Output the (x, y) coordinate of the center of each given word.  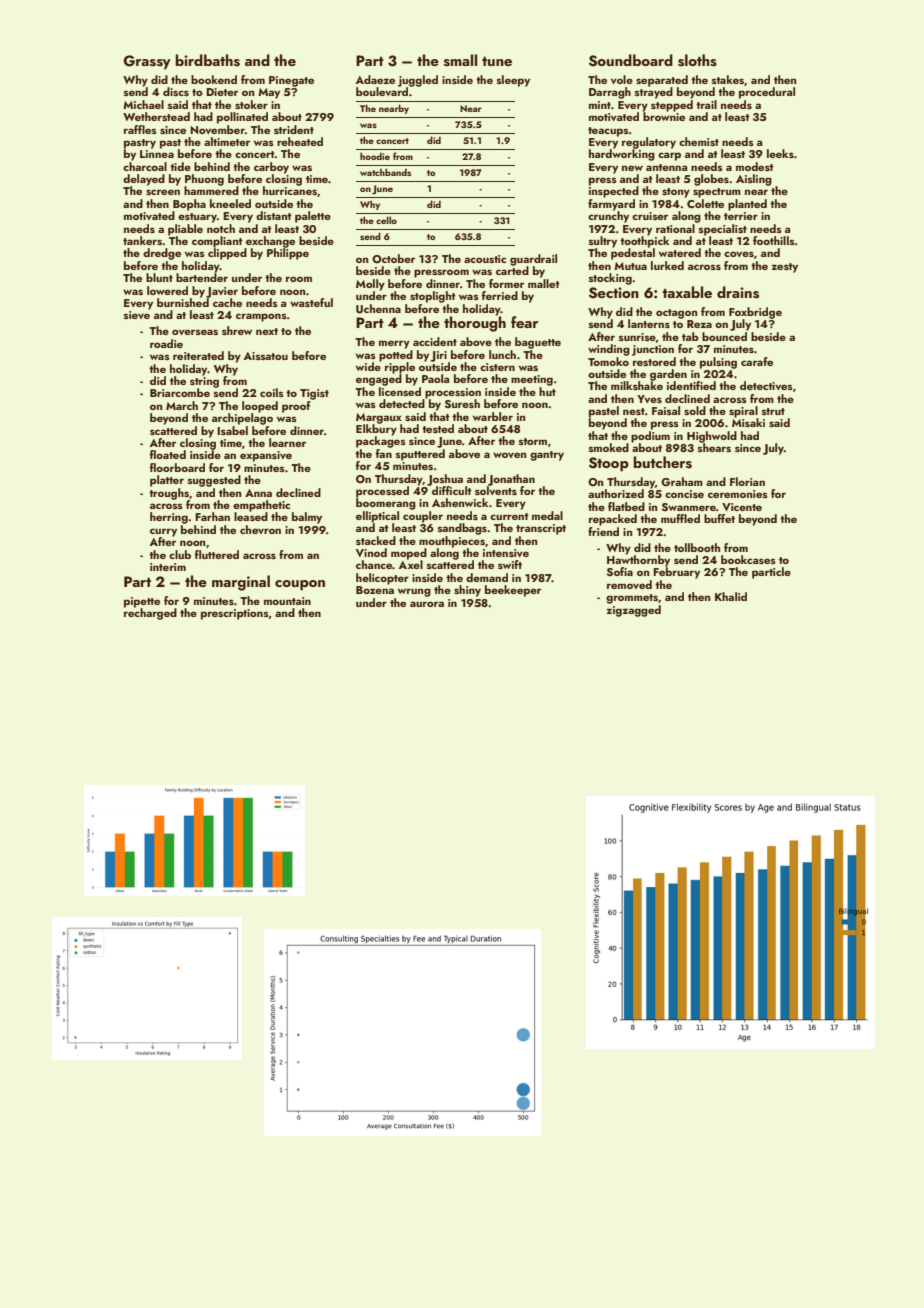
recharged (150, 614)
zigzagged (633, 611)
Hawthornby (638, 561)
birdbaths (208, 60)
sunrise (637, 337)
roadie (166, 343)
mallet (544, 283)
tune (497, 61)
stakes (728, 79)
